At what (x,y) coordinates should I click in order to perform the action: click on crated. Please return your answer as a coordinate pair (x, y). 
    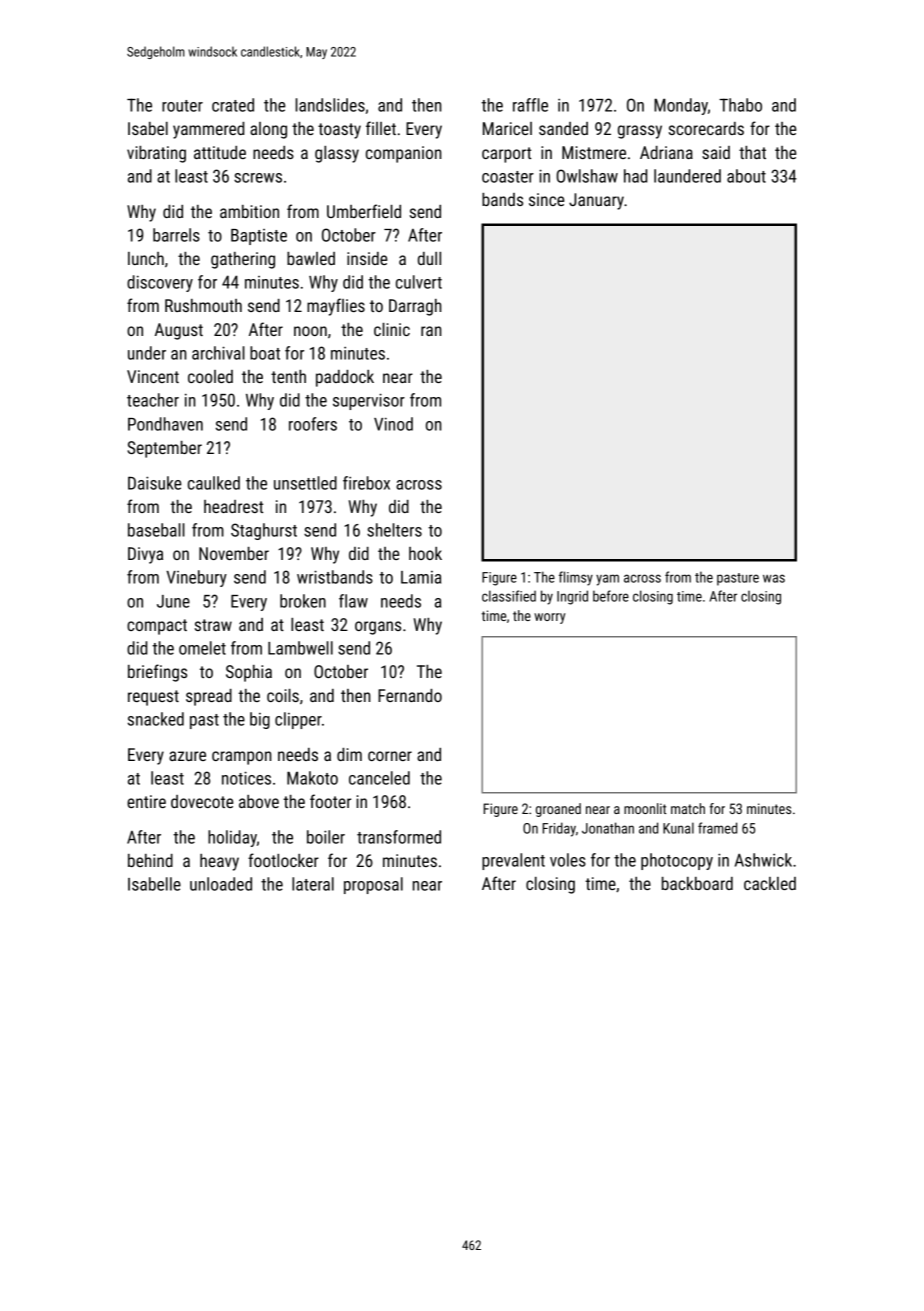
    Looking at the image, I should click on (233, 105).
